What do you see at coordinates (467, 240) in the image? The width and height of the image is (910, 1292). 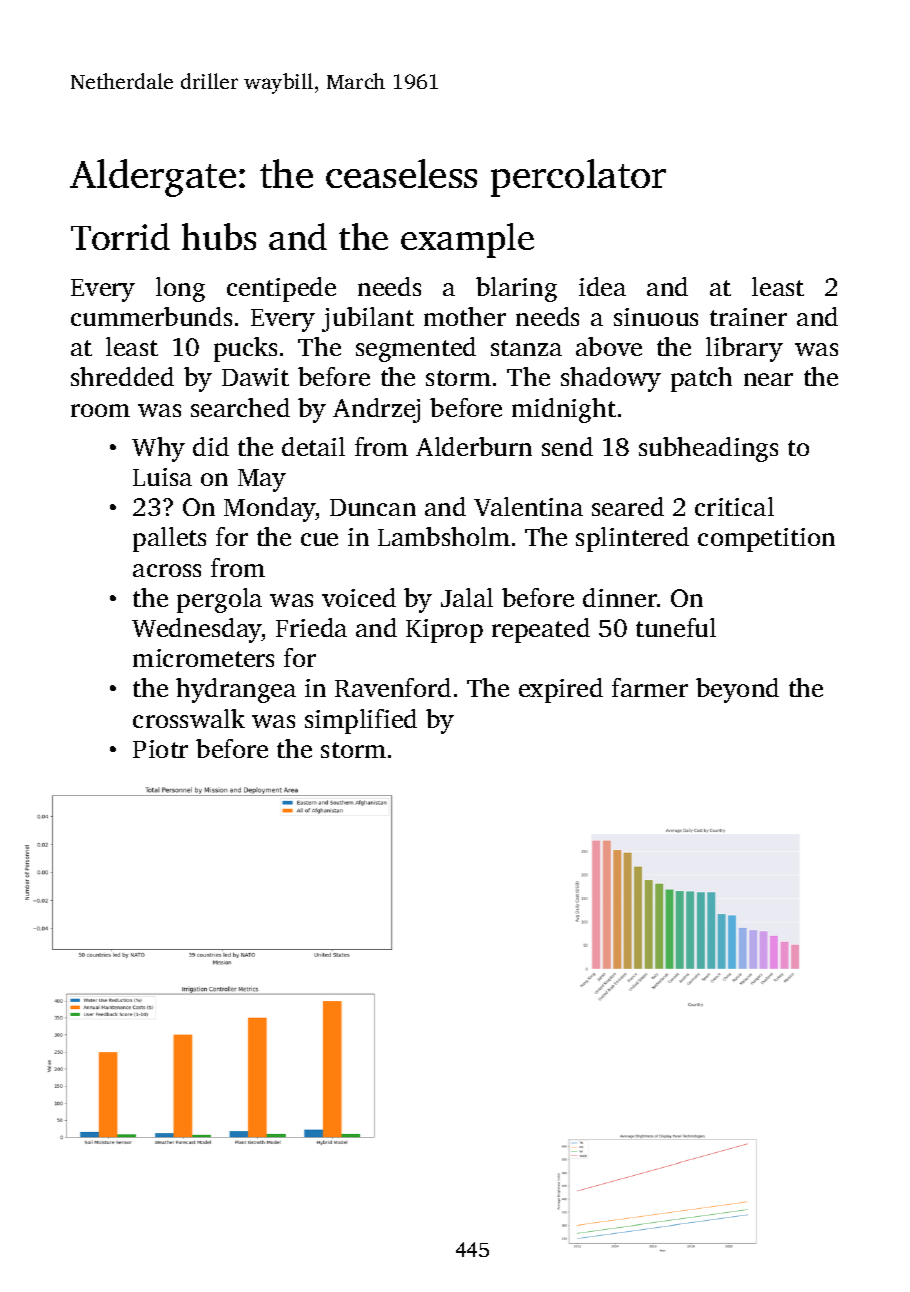 I see `example` at bounding box center [467, 240].
